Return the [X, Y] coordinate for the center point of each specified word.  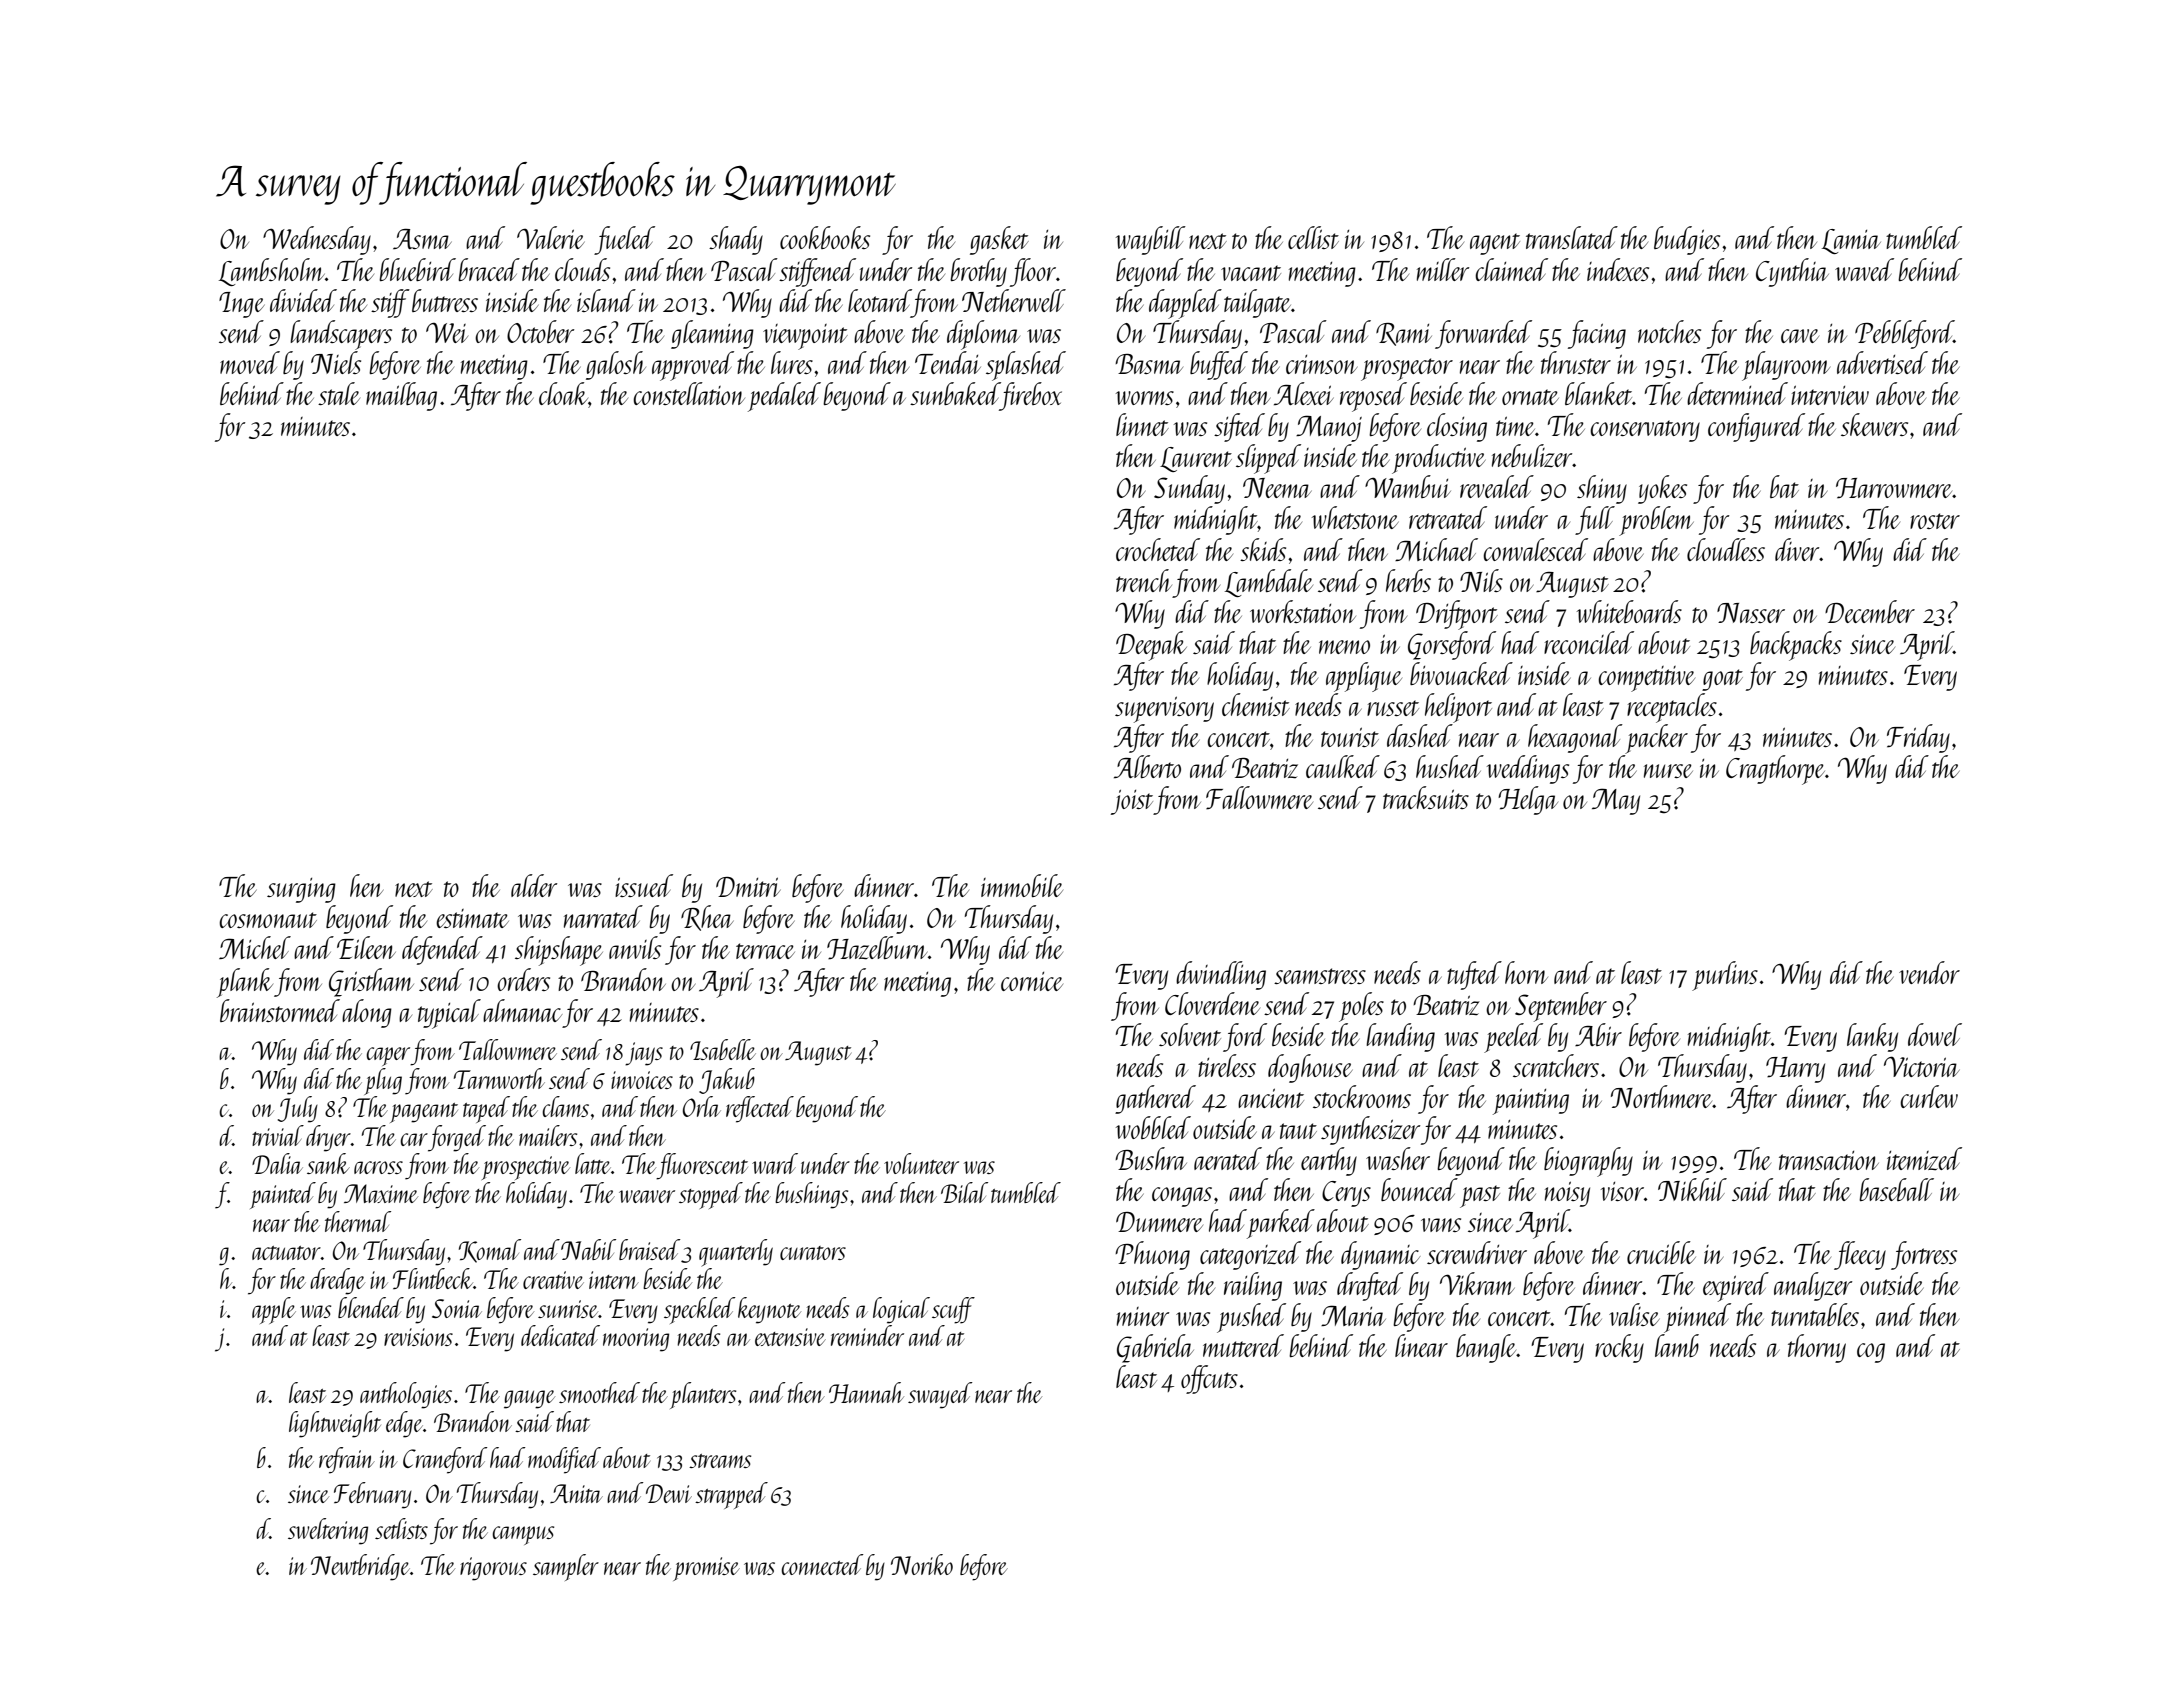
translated [1572, 237]
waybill [1151, 240]
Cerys [1346, 1194]
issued [644, 885]
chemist [1256, 704]
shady [736, 240]
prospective [526, 1168]
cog [1871, 1353]
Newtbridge [360, 1567]
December [1870, 611]
